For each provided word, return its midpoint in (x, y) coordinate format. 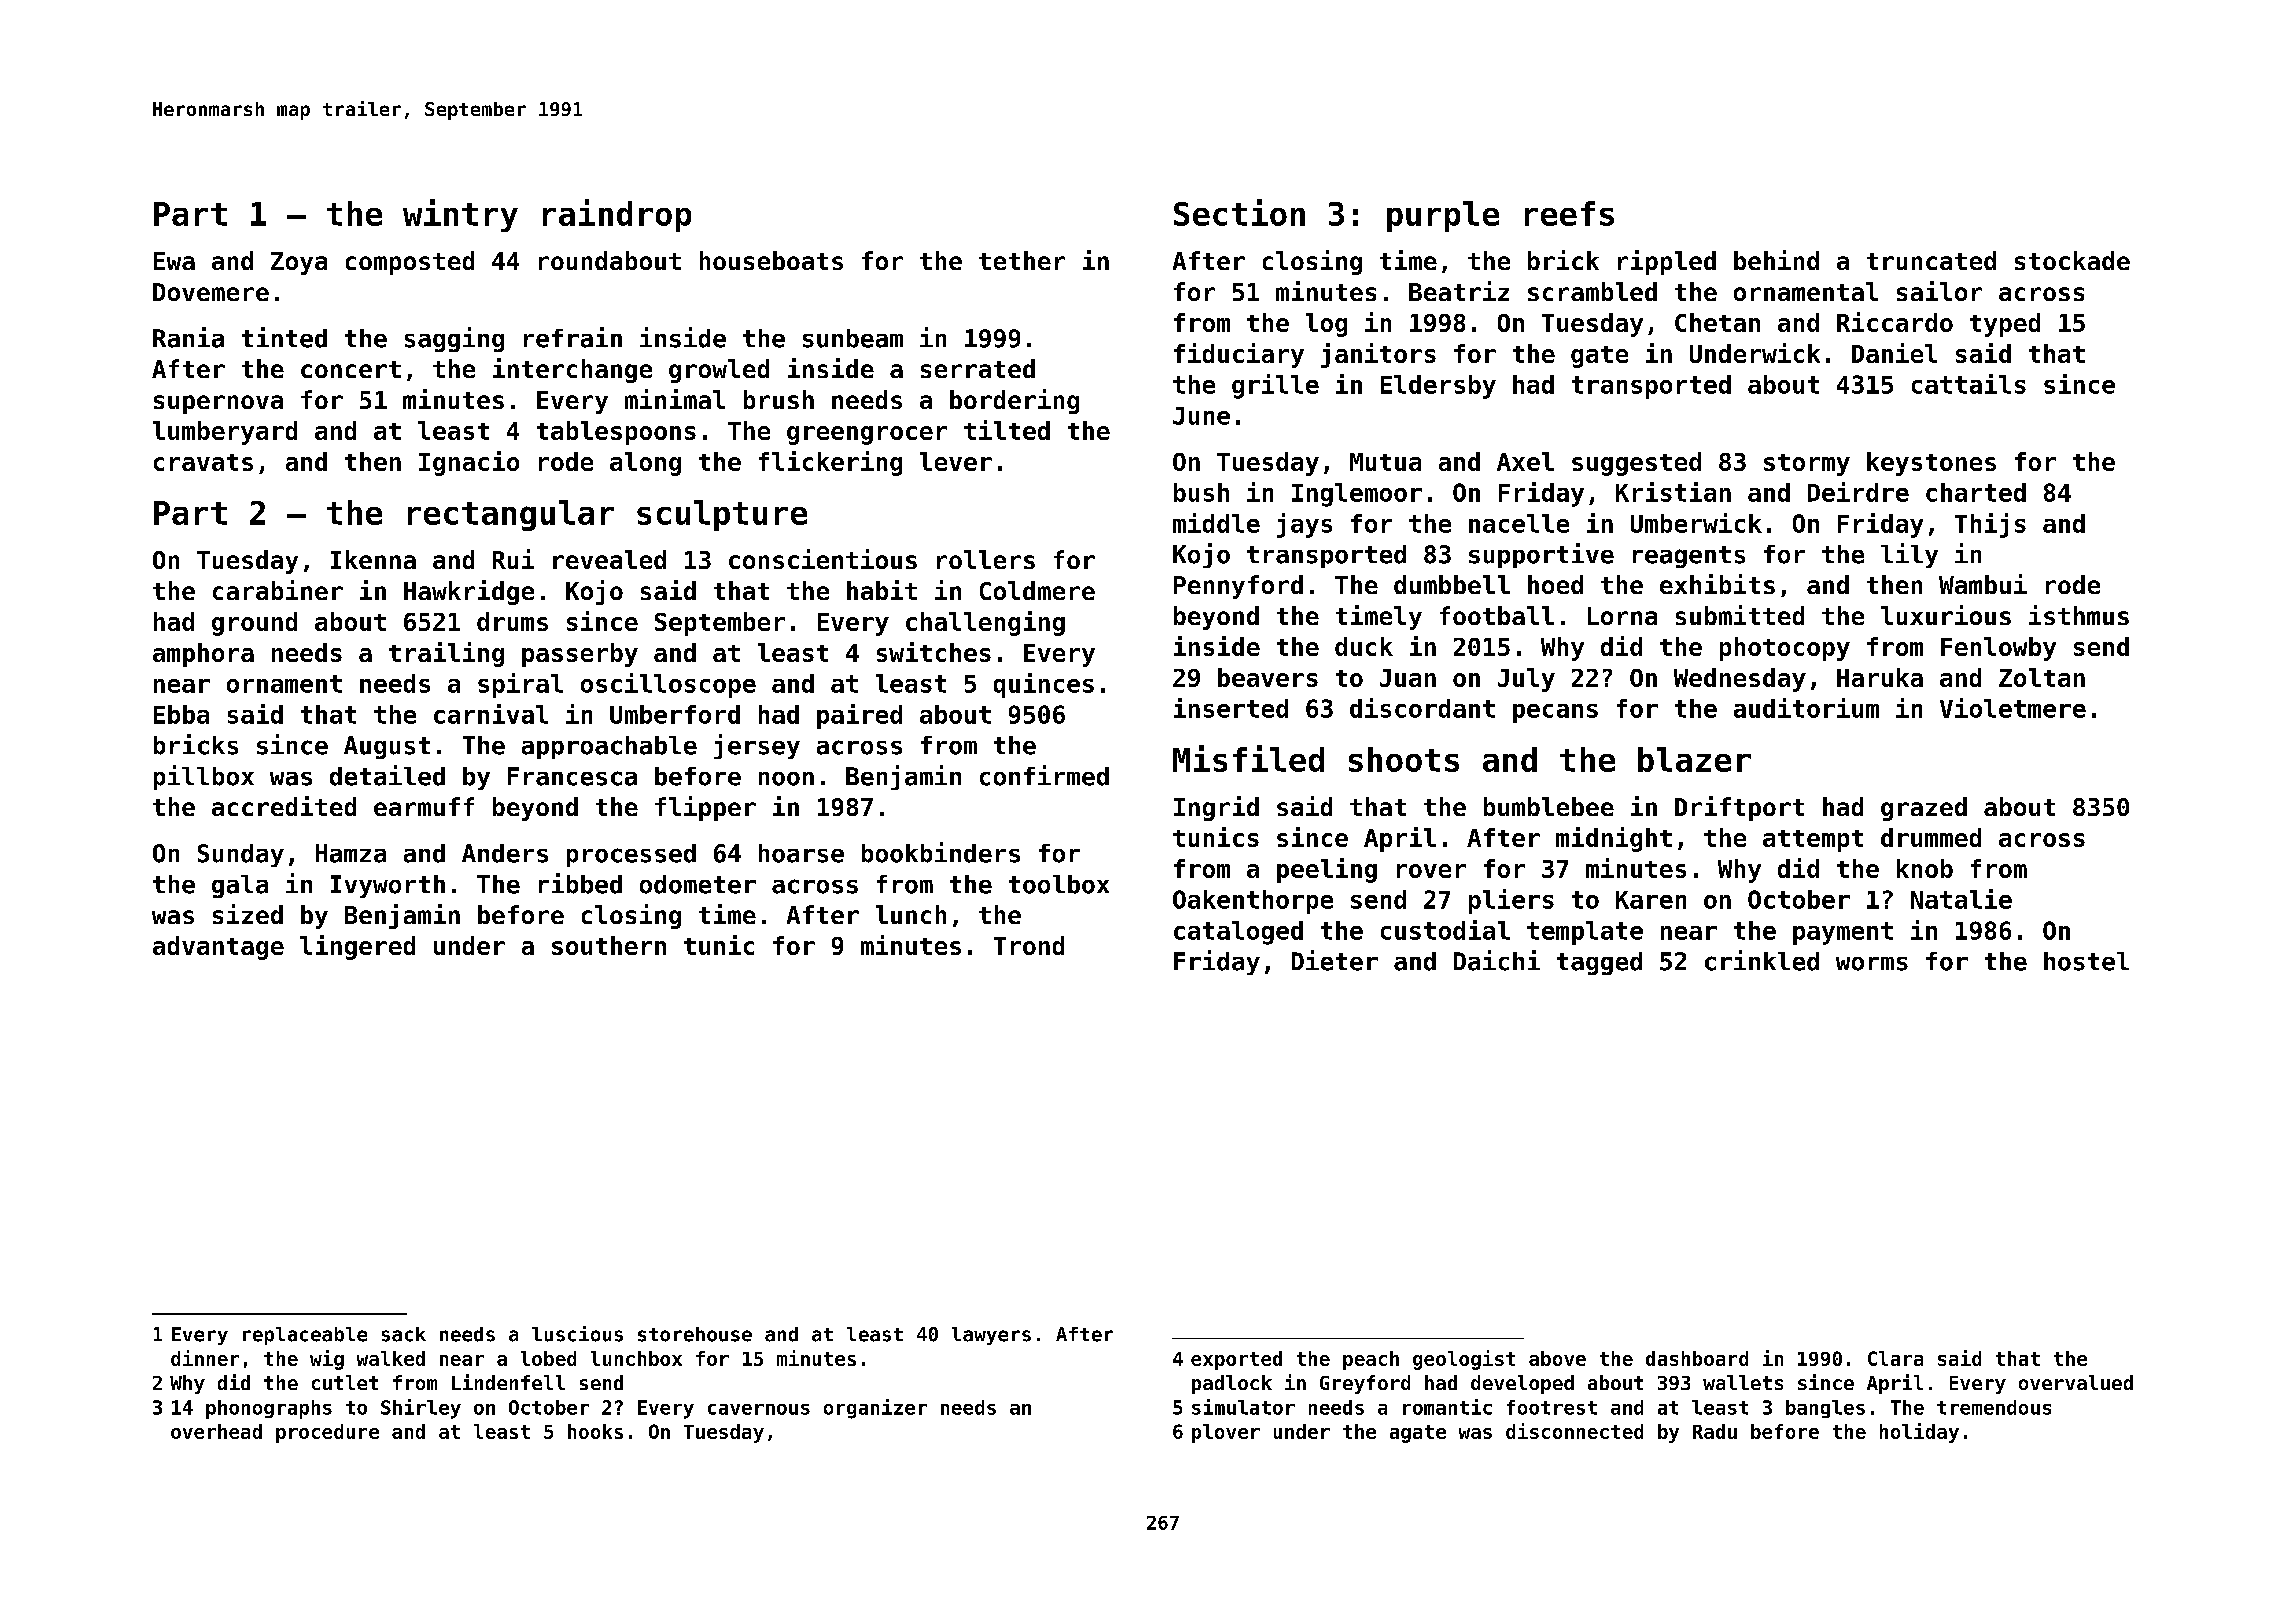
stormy (1807, 465)
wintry (460, 215)
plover (1226, 1433)
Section (1239, 212)
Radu (1715, 1431)
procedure (327, 1433)
